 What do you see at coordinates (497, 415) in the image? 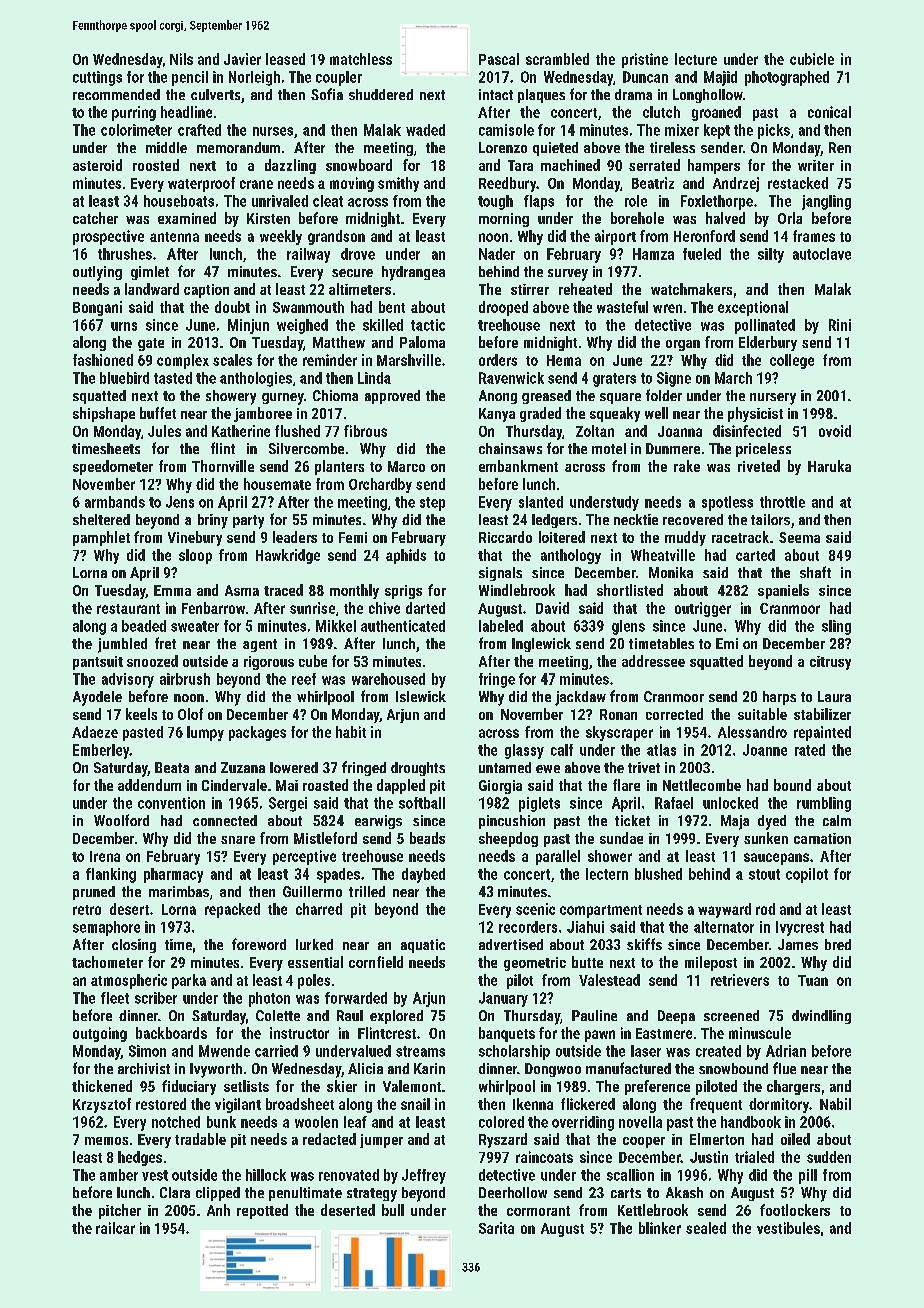
I see `Kanya` at bounding box center [497, 415].
